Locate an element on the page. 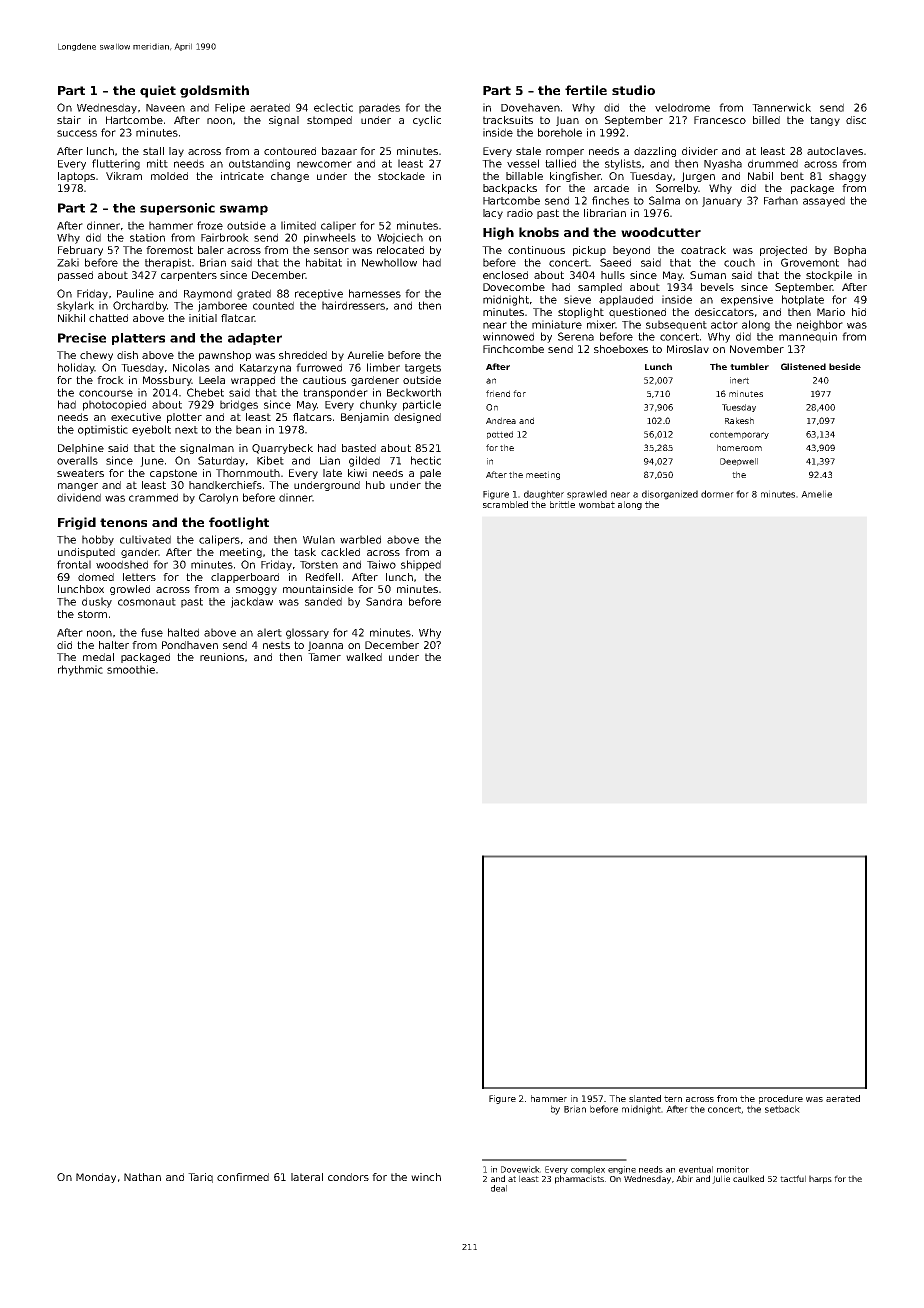 The width and height of the document is (924, 1308). friend is located at coordinates (498, 393).
